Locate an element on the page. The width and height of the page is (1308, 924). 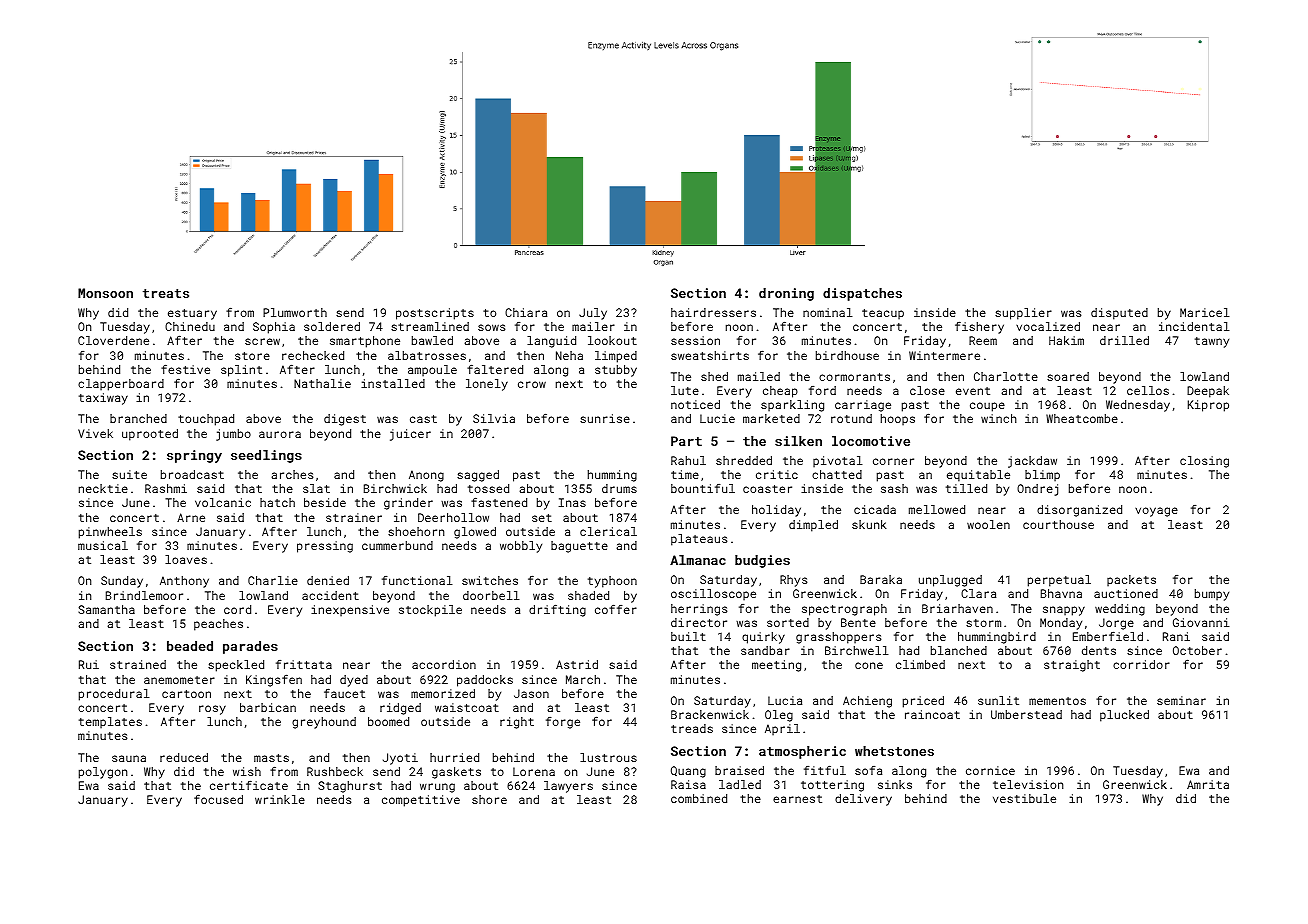
blanched is located at coordinates (959, 650).
